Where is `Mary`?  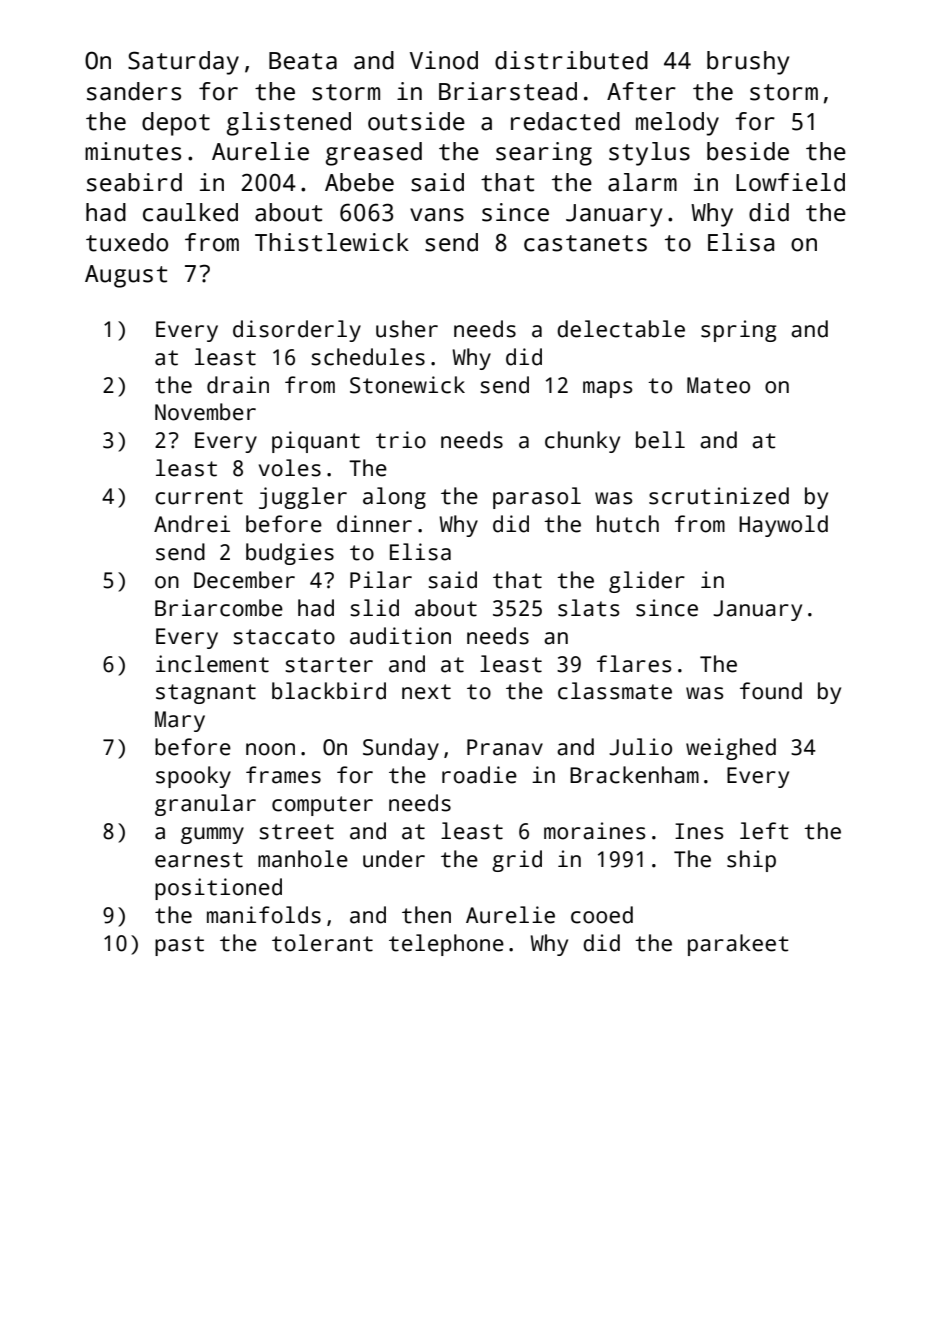
Mary is located at coordinates (180, 721).
